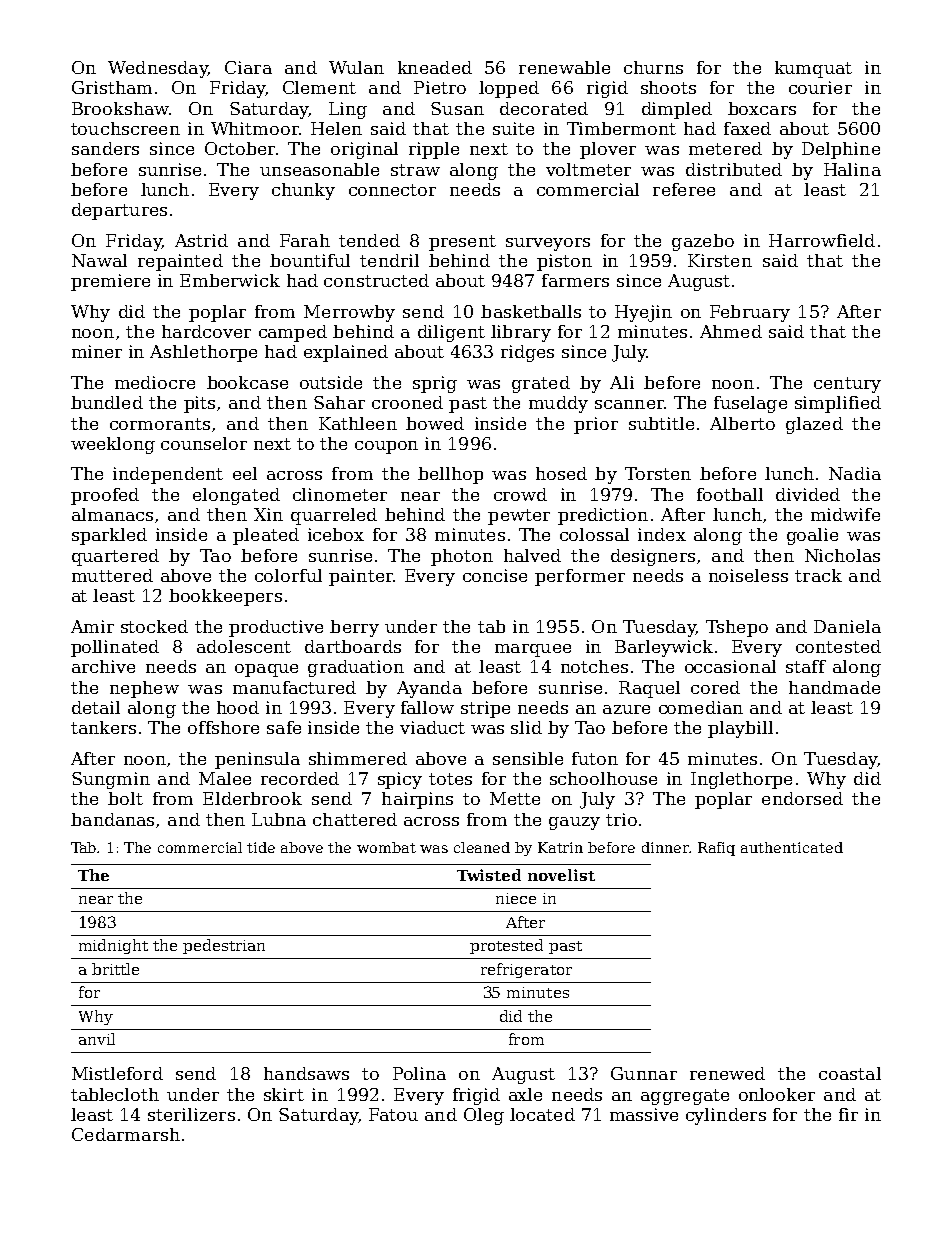 The height and width of the image is (1233, 952). What do you see at coordinates (813, 69) in the image?
I see `kumquat` at bounding box center [813, 69].
